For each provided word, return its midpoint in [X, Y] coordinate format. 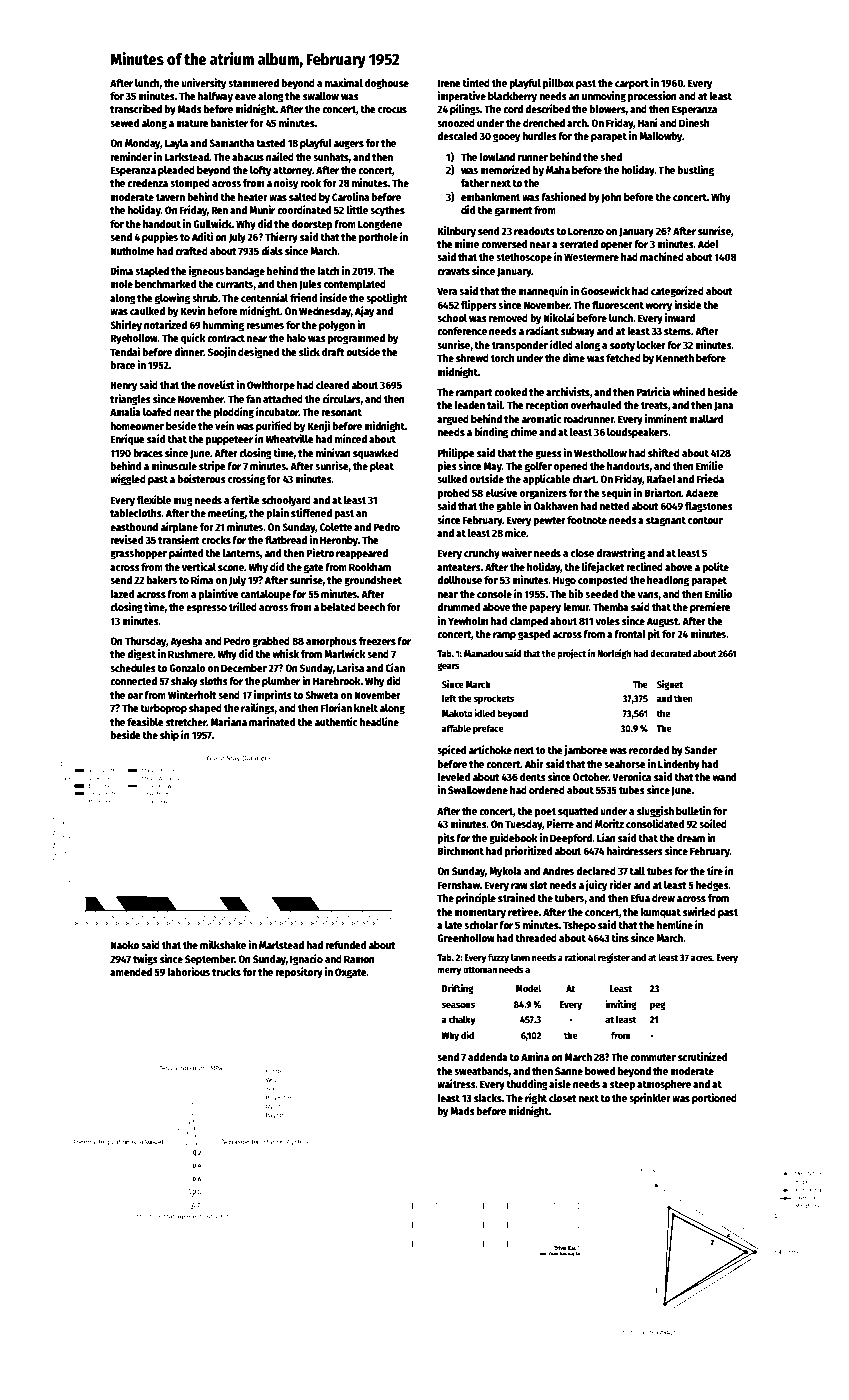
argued [453, 420]
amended [131, 972]
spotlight [386, 299]
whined [689, 391]
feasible [145, 721]
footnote [587, 520]
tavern [170, 197]
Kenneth [675, 358]
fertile [245, 499]
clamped [529, 622]
